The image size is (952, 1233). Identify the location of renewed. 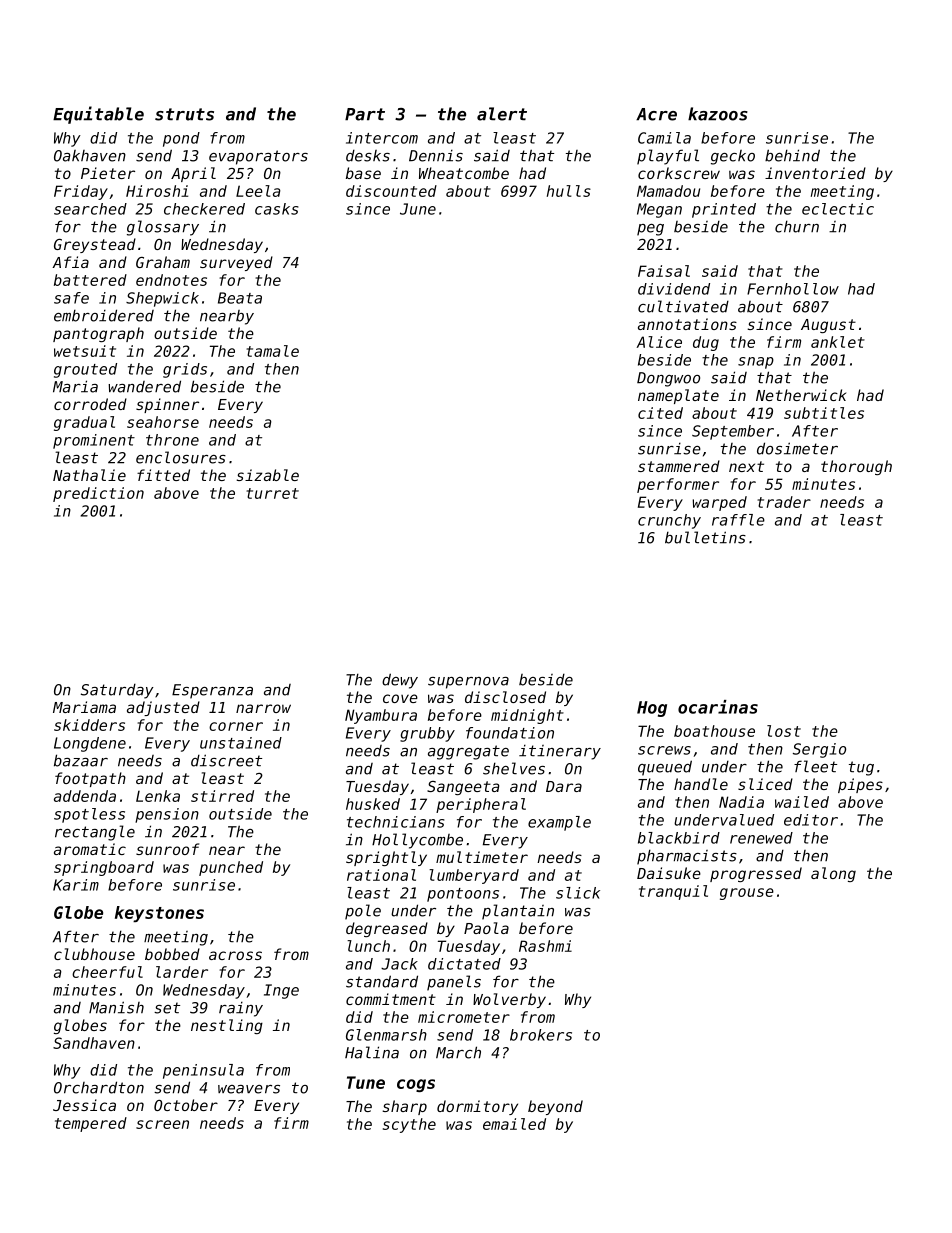
(761, 838).
